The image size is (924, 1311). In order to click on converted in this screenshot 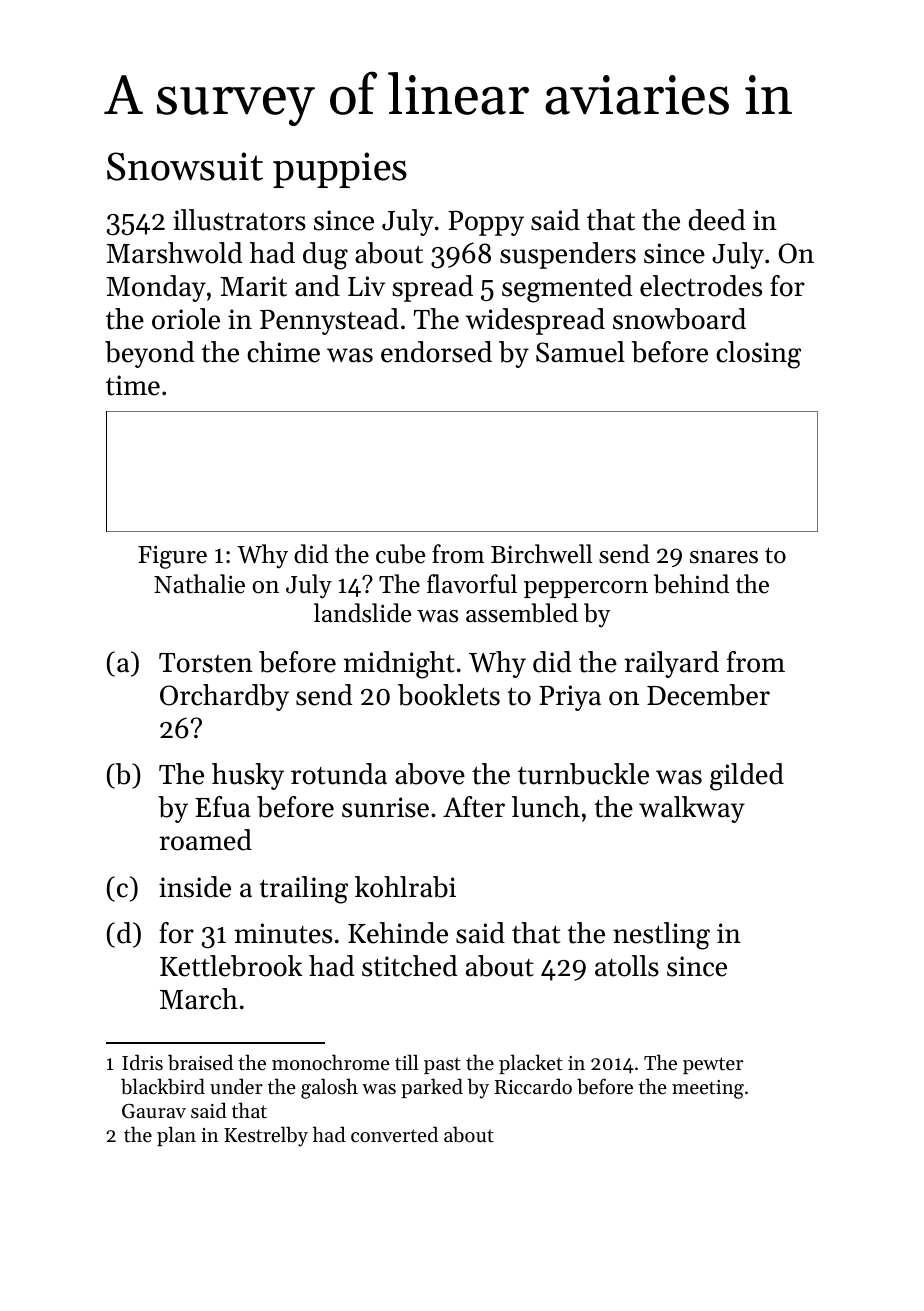, I will do `click(394, 1134)`.
